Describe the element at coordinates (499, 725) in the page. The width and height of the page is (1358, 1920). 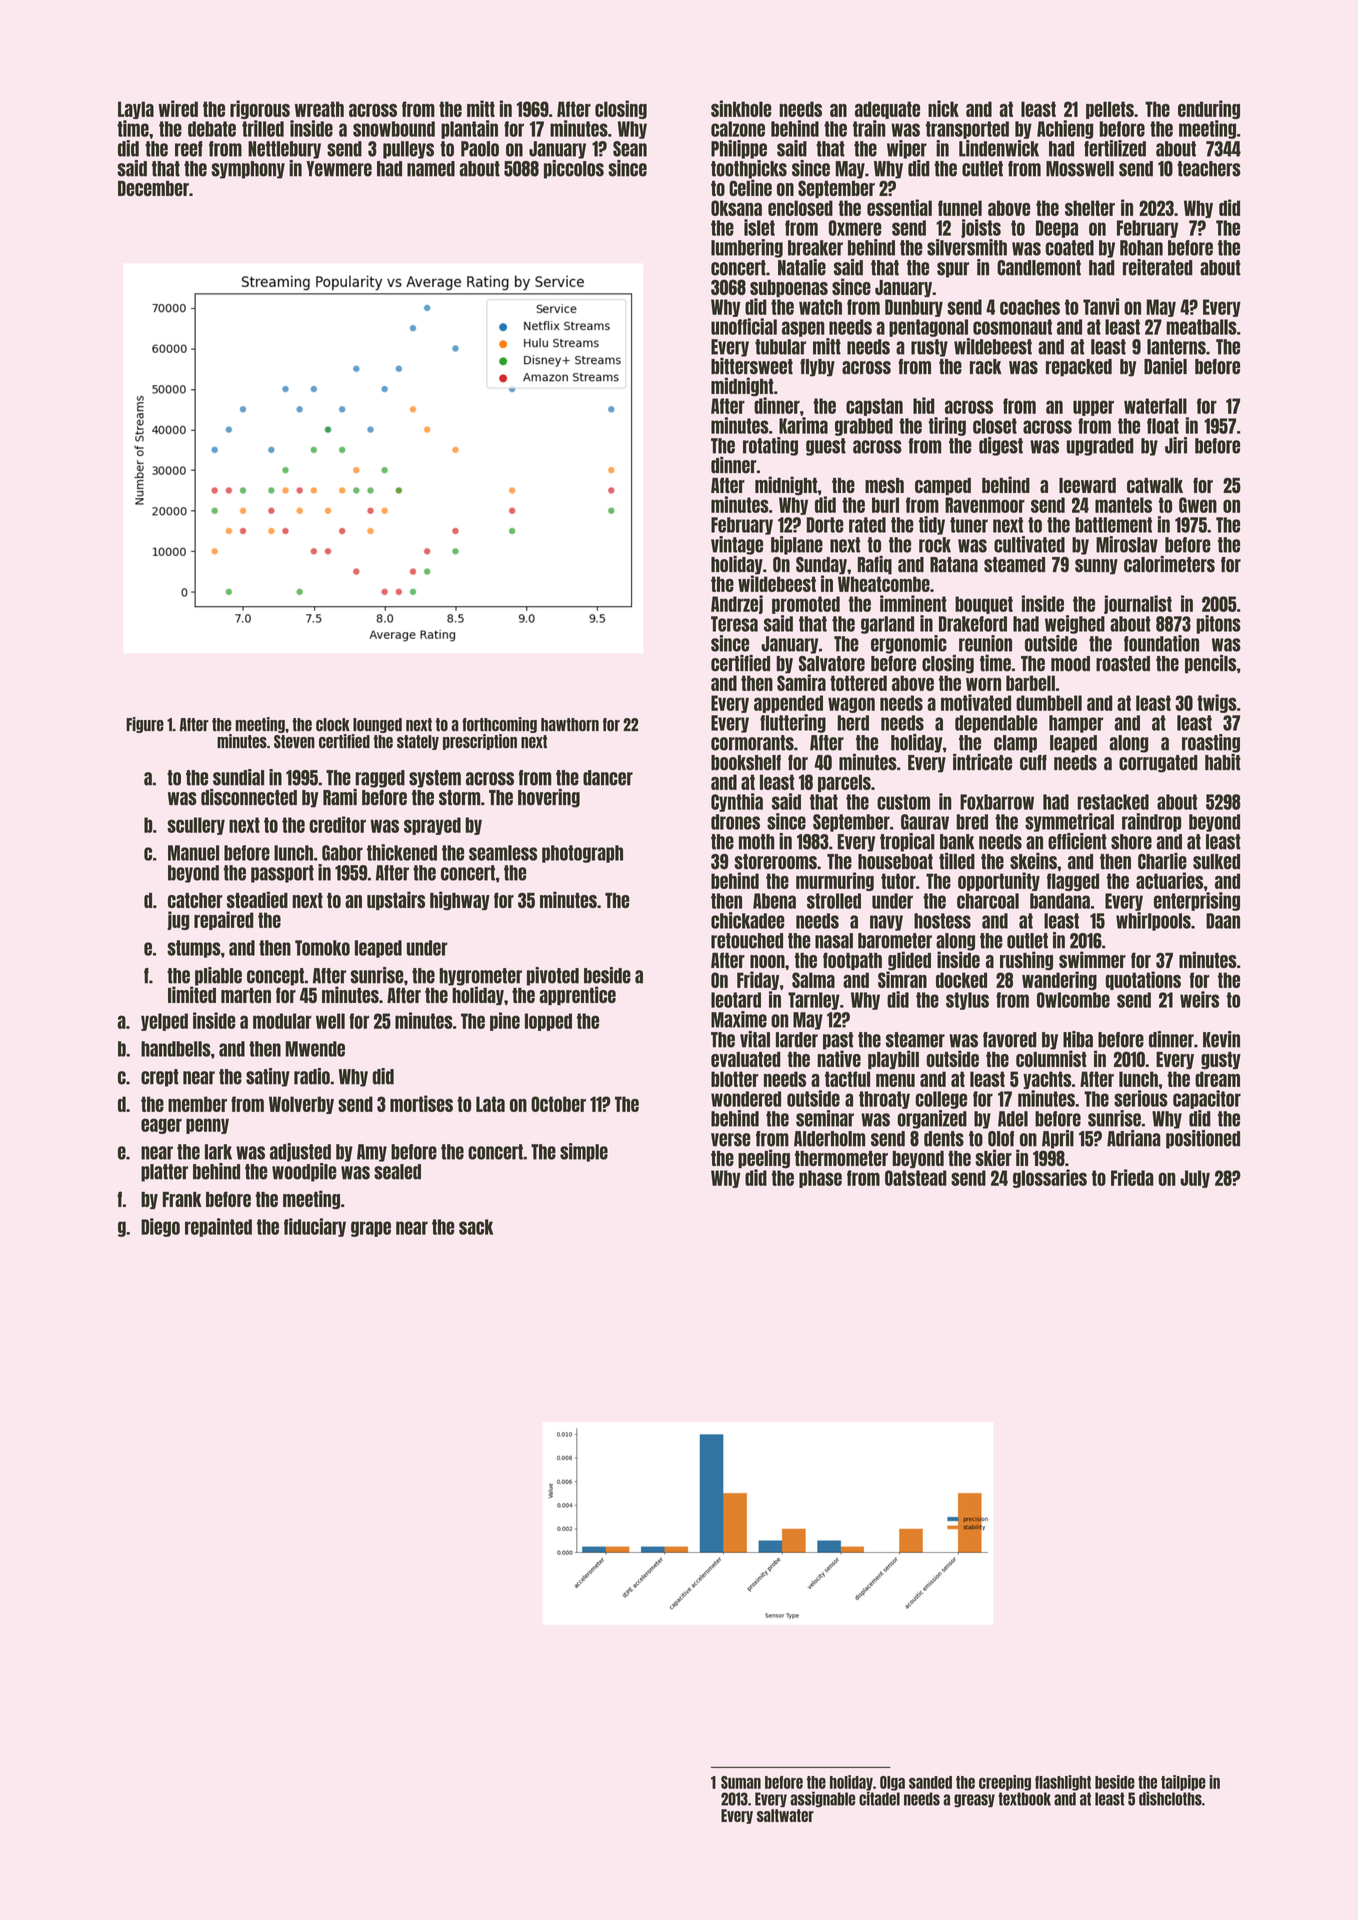
I see `forthcoming` at that location.
